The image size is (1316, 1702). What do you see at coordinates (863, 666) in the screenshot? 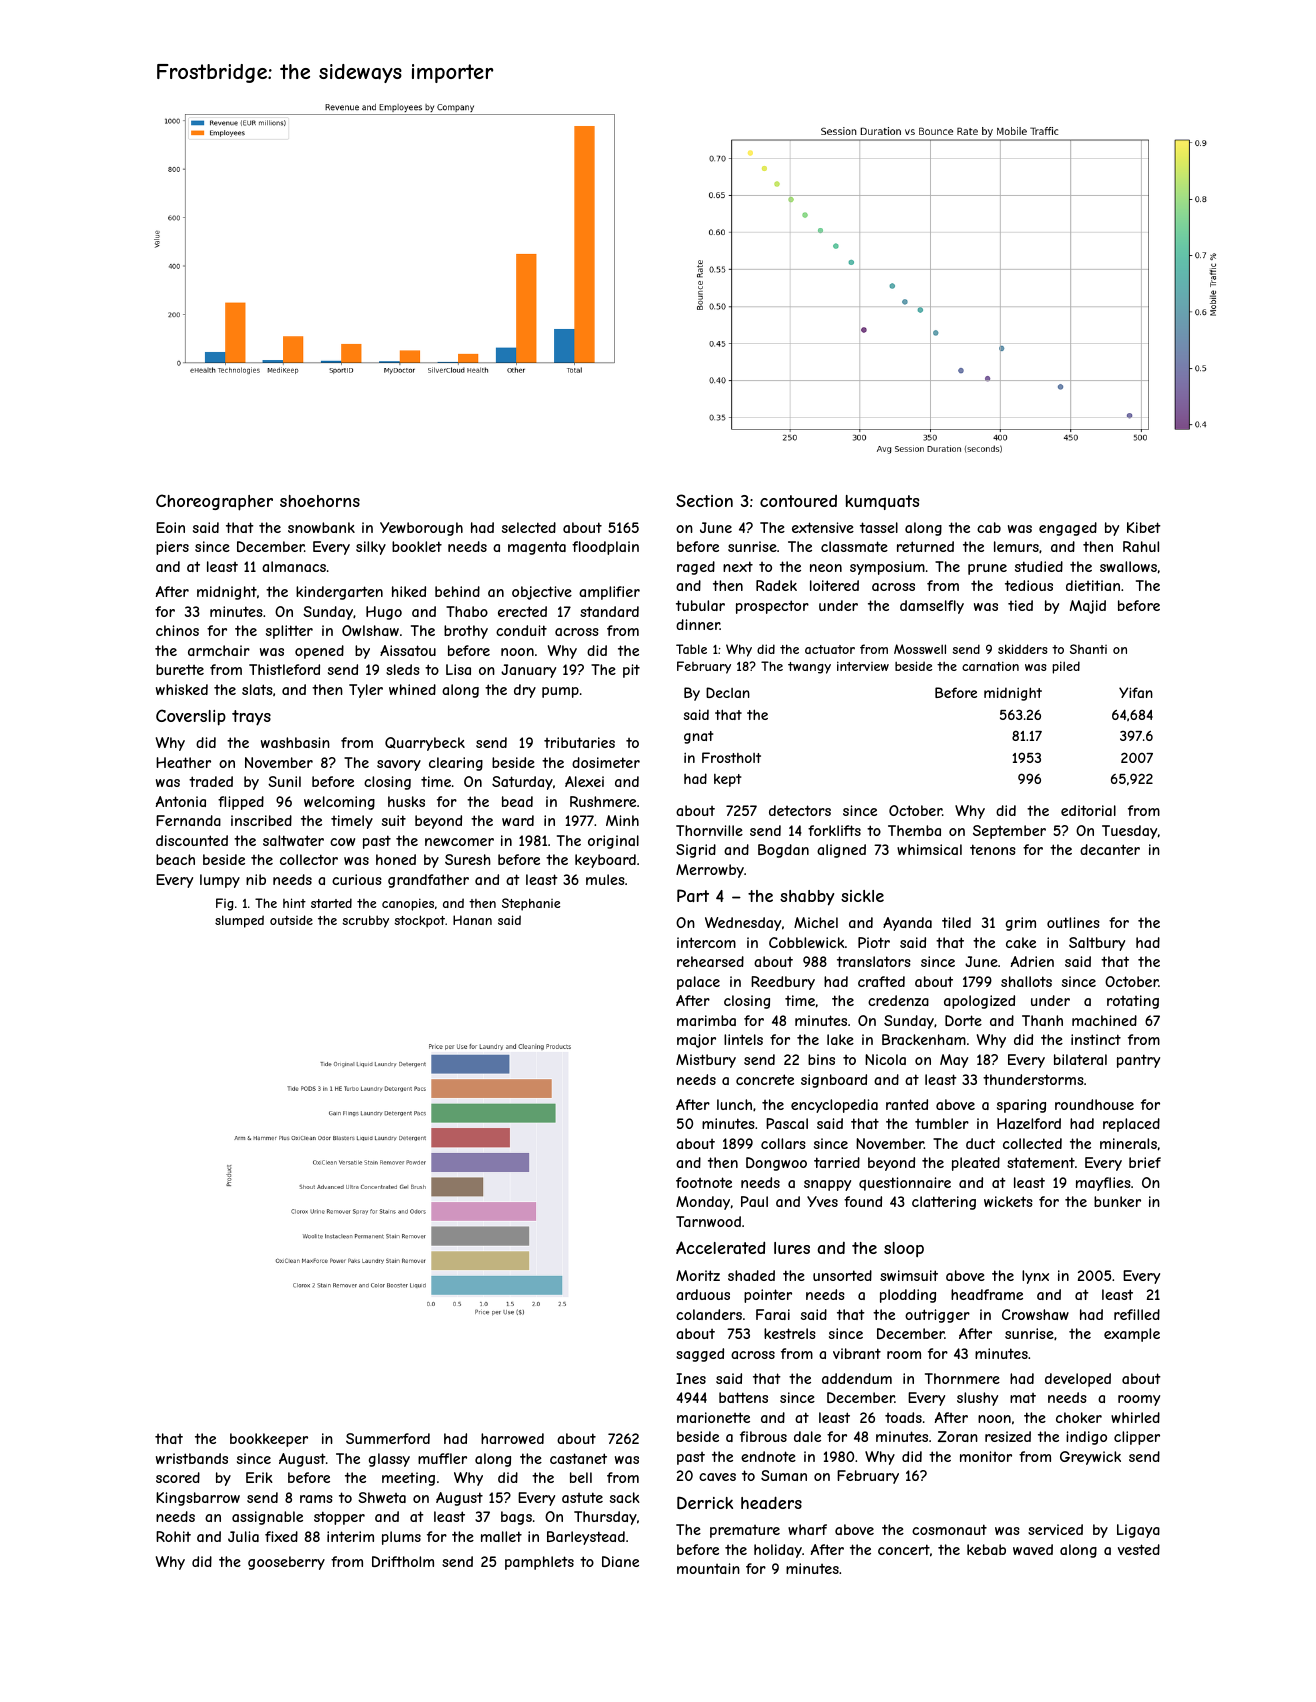
I see `interview` at bounding box center [863, 666].
